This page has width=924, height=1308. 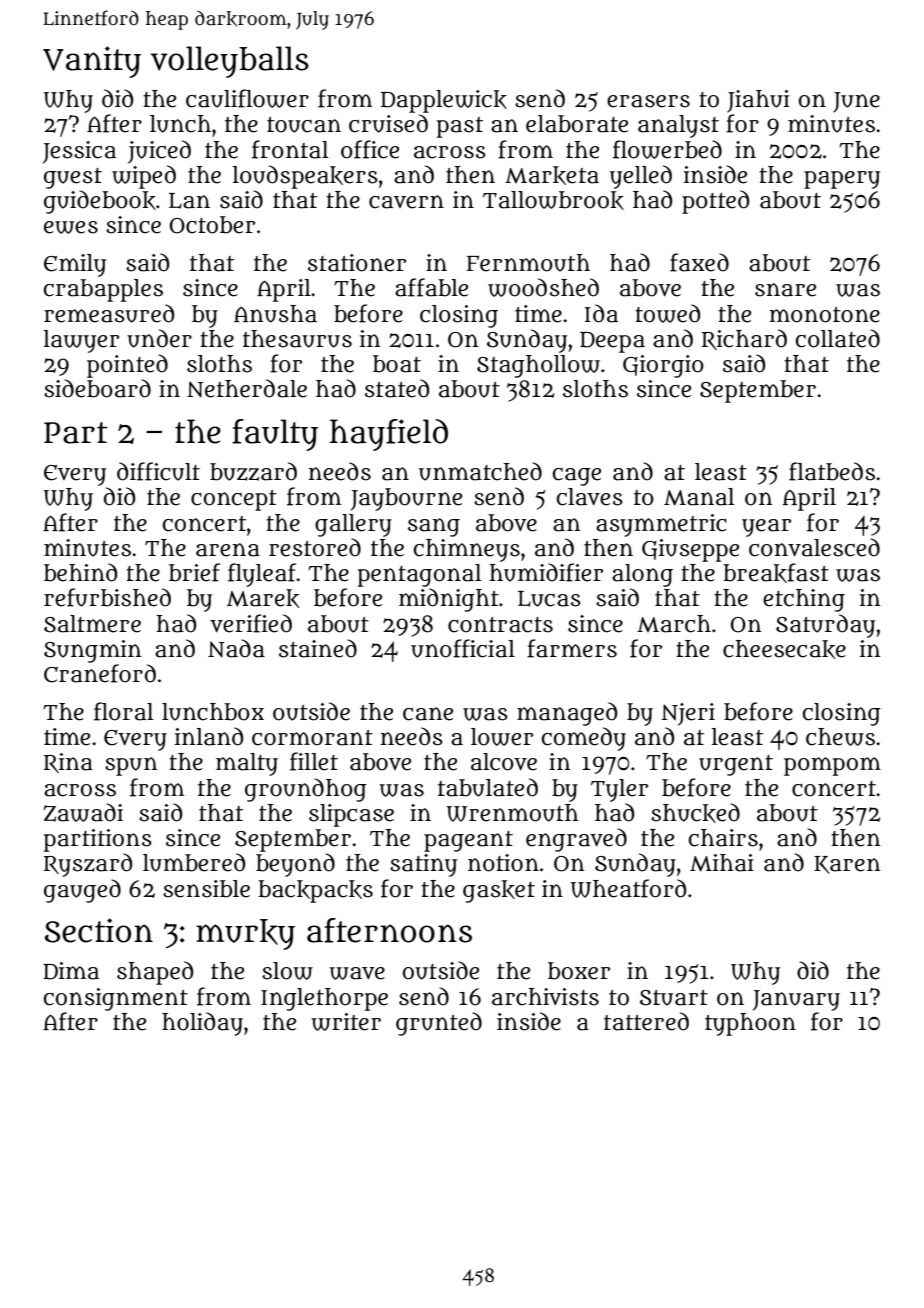 I want to click on holiday, so click(x=202, y=1024).
